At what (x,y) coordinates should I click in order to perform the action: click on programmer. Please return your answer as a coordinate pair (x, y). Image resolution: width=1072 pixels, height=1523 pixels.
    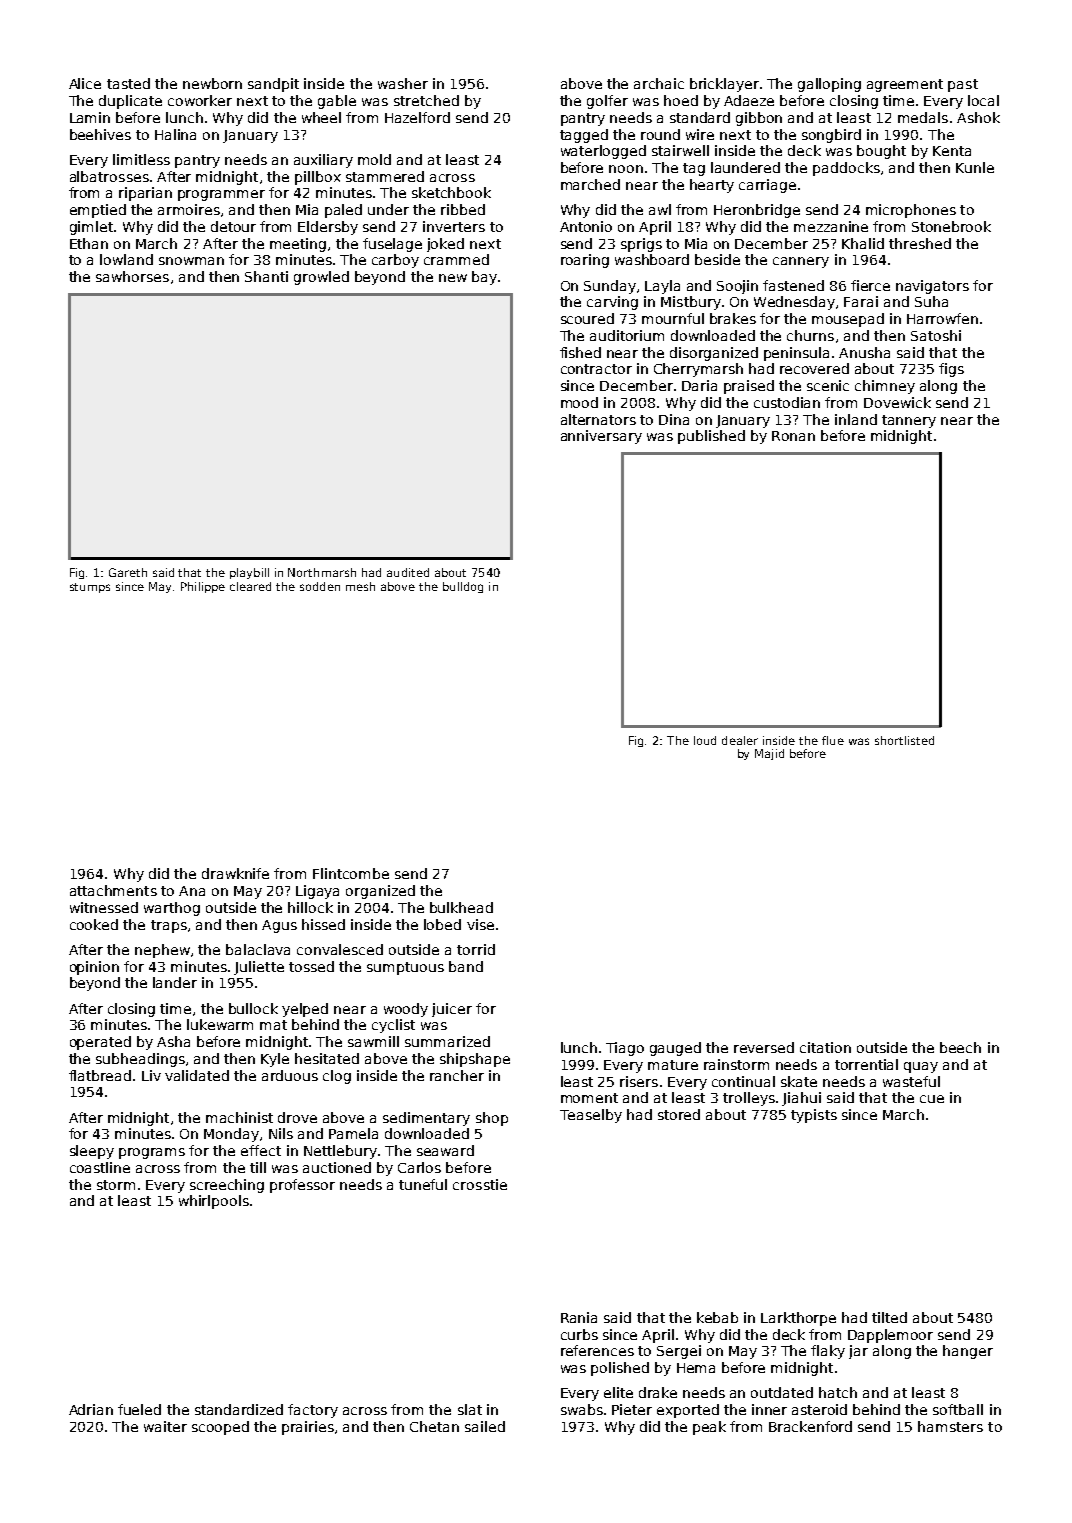
    Looking at the image, I should click on (221, 195).
